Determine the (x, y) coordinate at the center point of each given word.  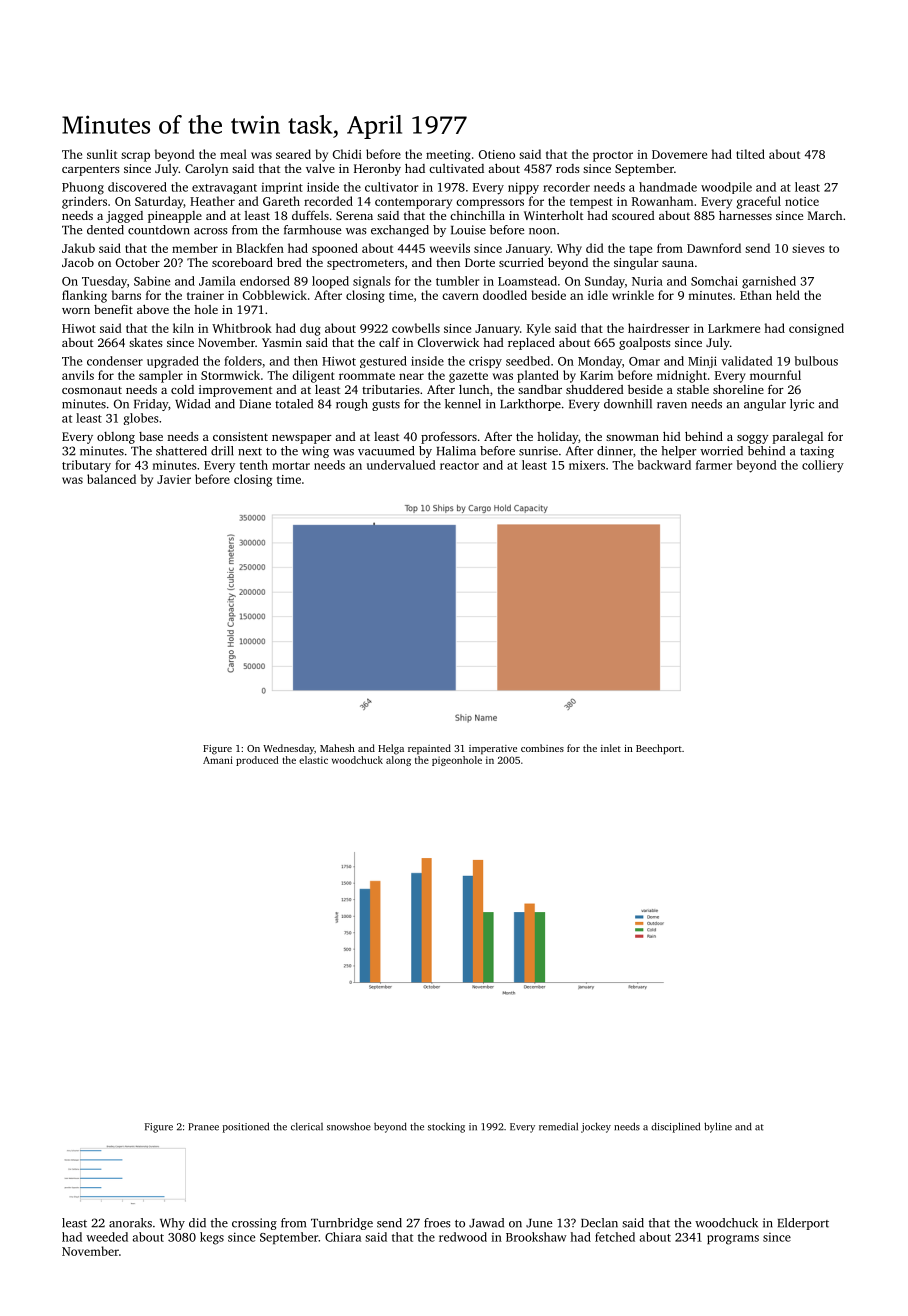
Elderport (803, 1224)
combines (542, 748)
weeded (107, 1237)
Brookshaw (536, 1237)
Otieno (497, 154)
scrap (135, 157)
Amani (218, 760)
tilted (750, 154)
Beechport (659, 749)
